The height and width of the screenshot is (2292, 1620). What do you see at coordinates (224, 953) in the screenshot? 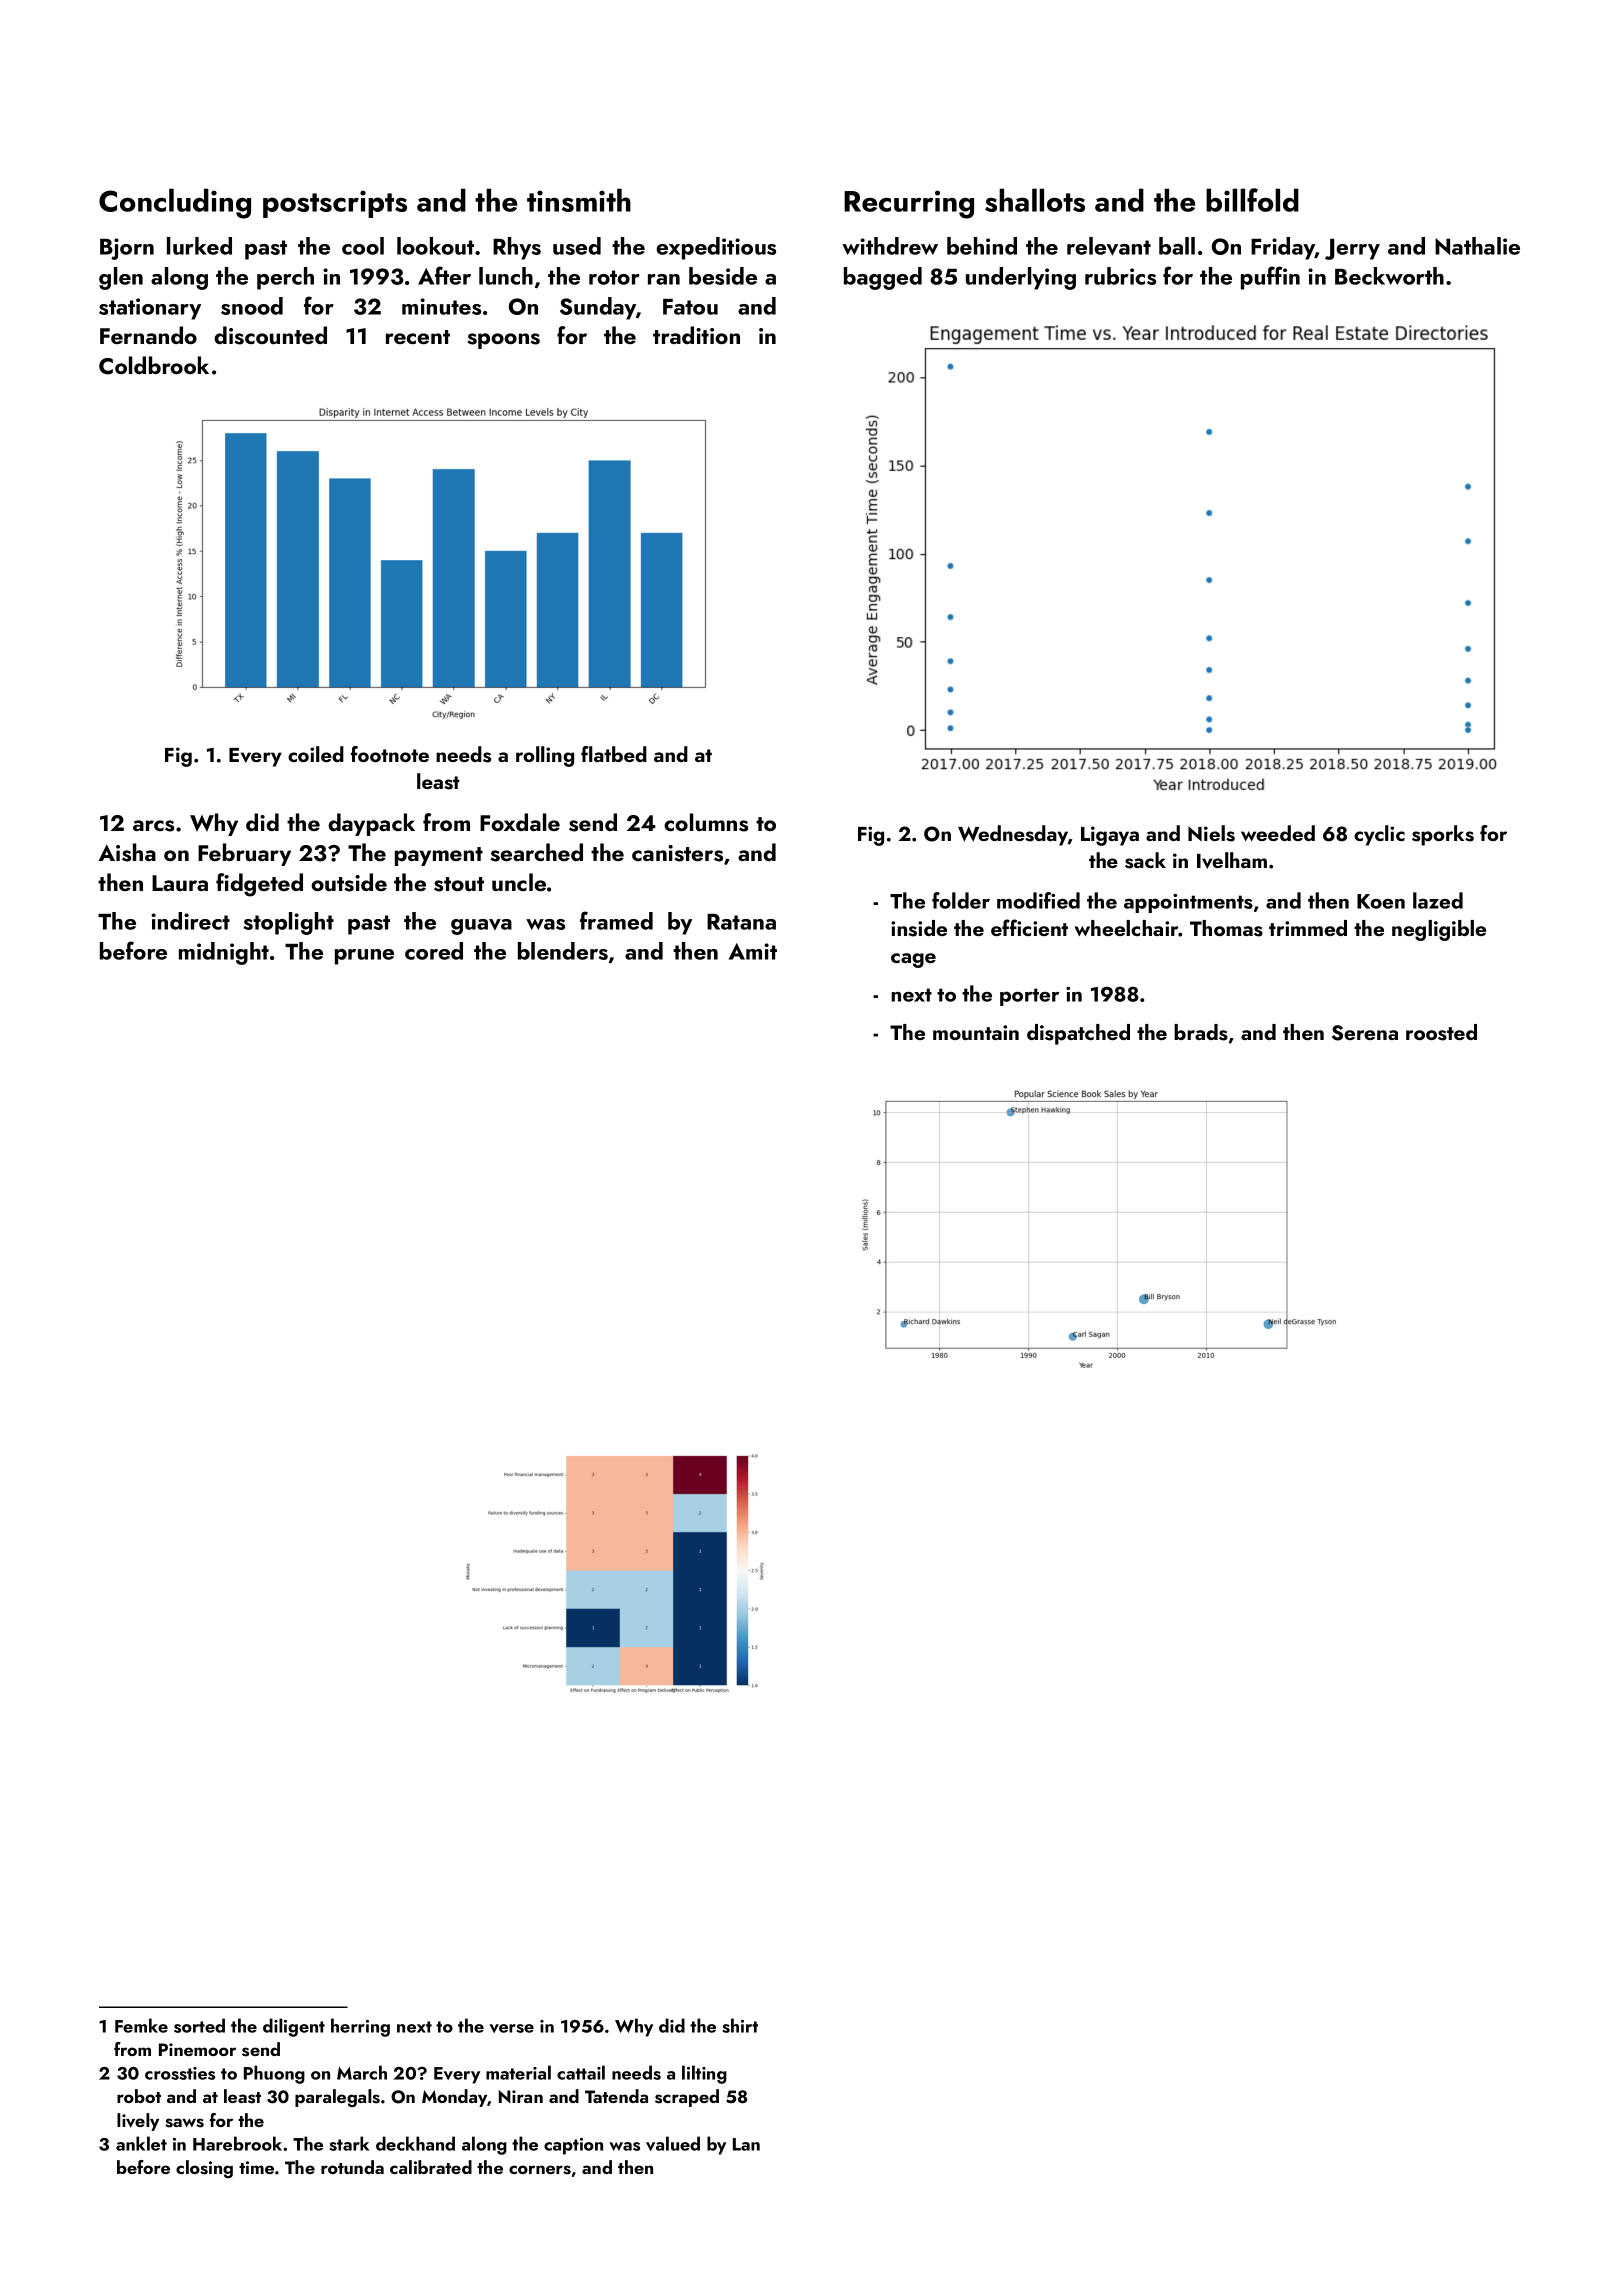
I see `midnight` at bounding box center [224, 953].
